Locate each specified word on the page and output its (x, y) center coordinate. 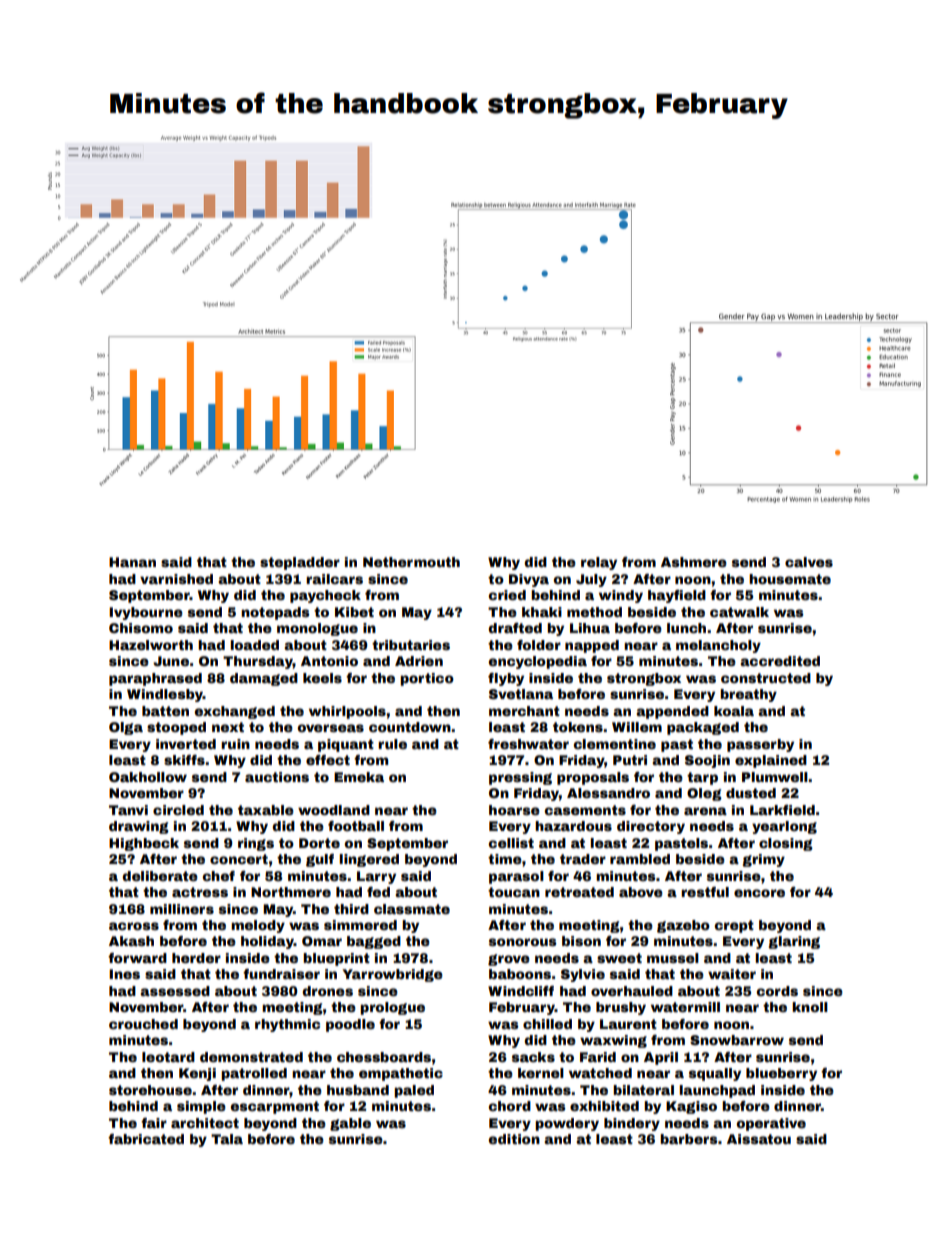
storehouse (150, 1090)
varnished (176, 579)
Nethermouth (411, 562)
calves (809, 562)
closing (786, 844)
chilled (547, 1024)
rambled (640, 859)
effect (328, 760)
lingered (369, 860)
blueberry (781, 1074)
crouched (143, 1024)
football (356, 826)
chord (509, 1106)
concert (239, 859)
